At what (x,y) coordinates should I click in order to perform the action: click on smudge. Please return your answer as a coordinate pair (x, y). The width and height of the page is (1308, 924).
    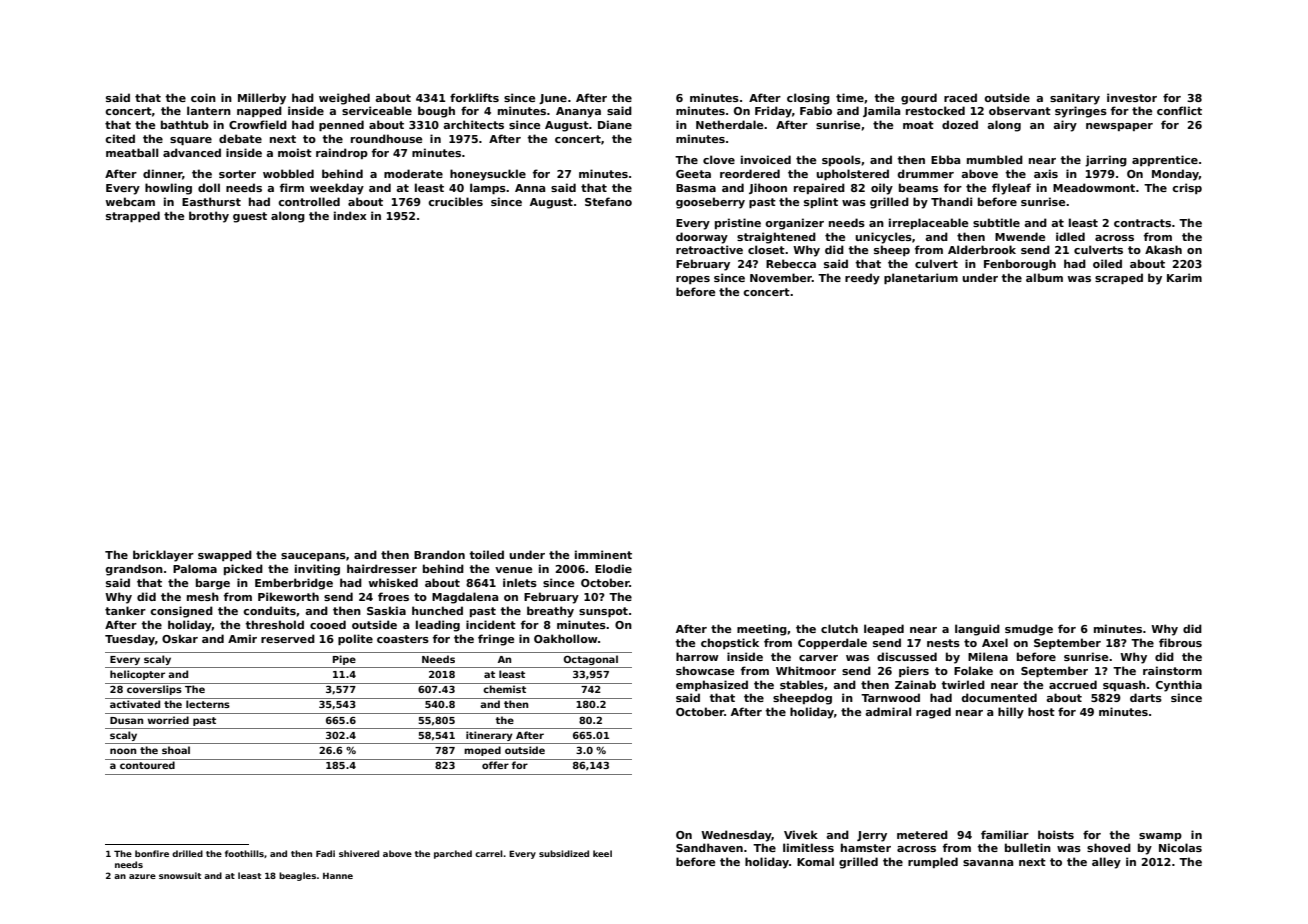
    Looking at the image, I should click on (1029, 630).
